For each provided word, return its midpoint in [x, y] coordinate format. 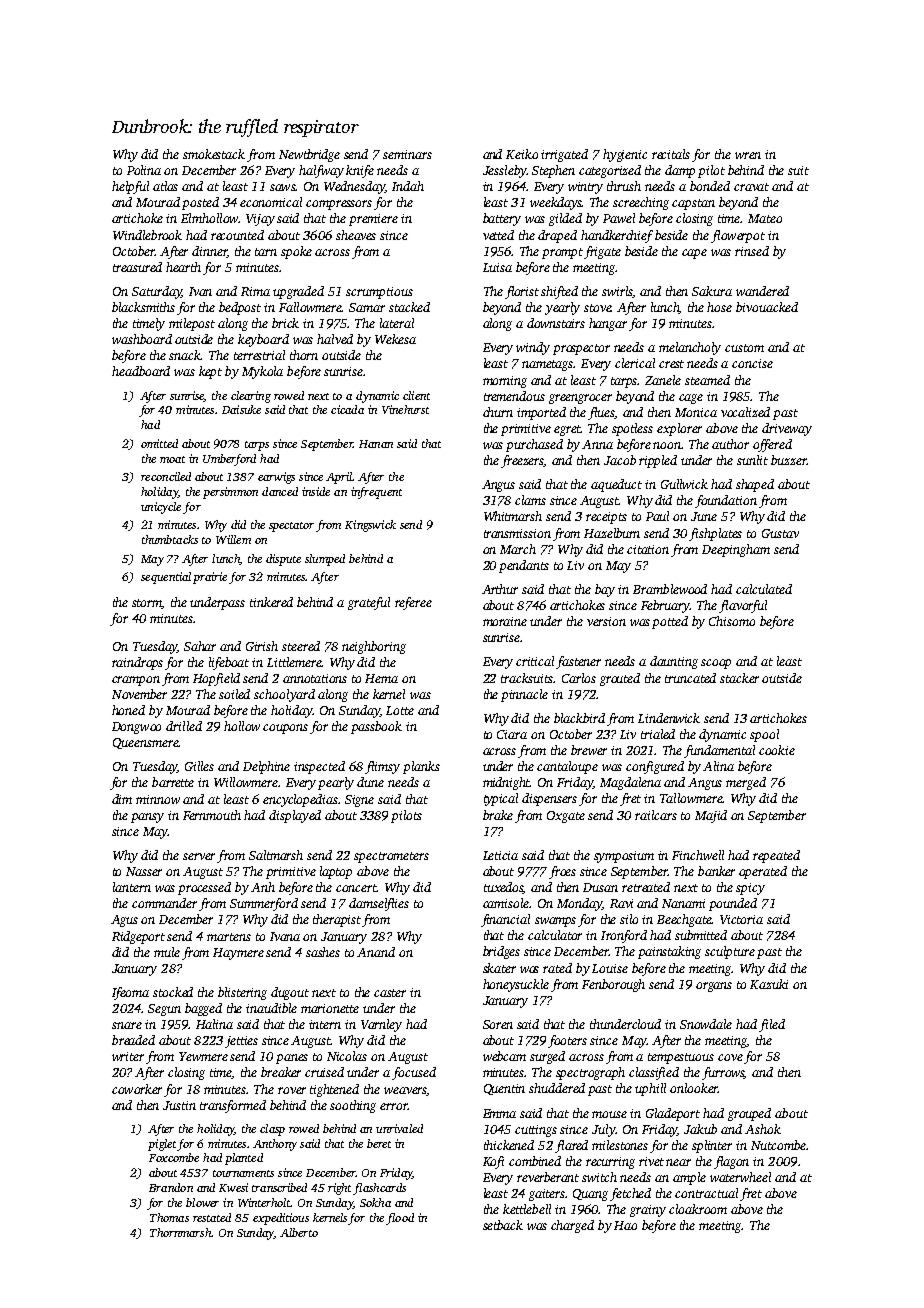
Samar [367, 307]
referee [413, 603]
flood [400, 1219]
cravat [751, 187]
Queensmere [145, 743]
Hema [381, 678]
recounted [237, 235]
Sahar [200, 646]
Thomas [169, 1217]
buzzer [789, 460]
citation [648, 549]
